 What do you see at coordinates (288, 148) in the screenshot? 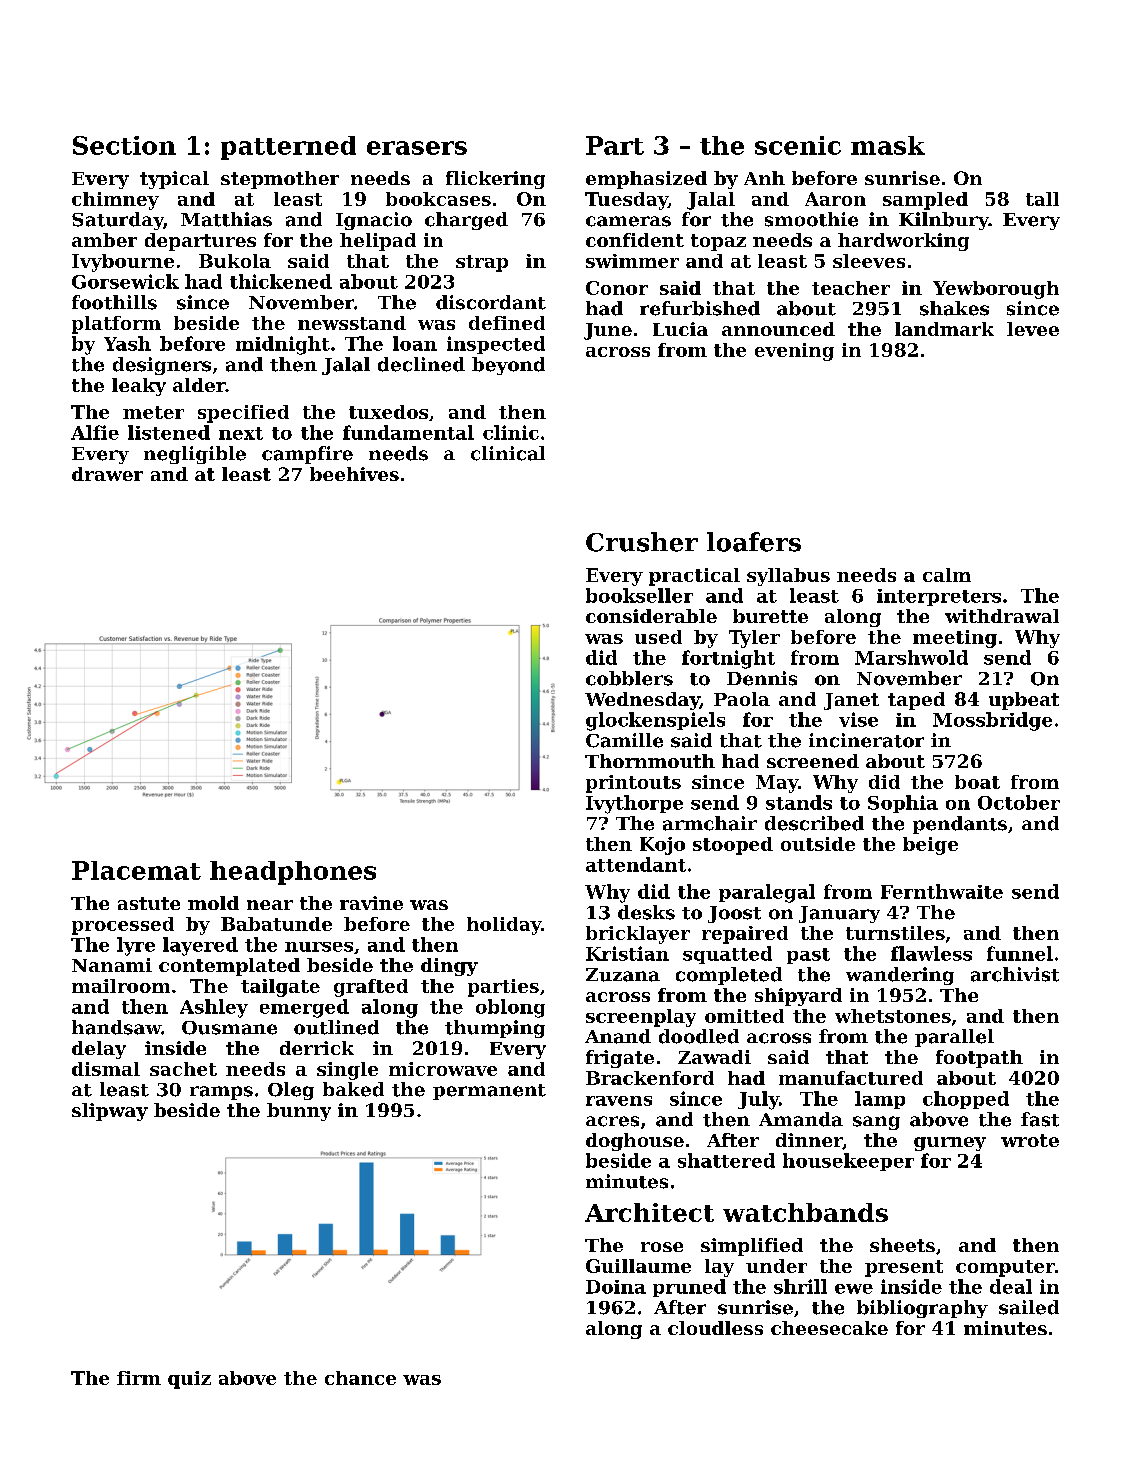
I see `patterned` at bounding box center [288, 148].
